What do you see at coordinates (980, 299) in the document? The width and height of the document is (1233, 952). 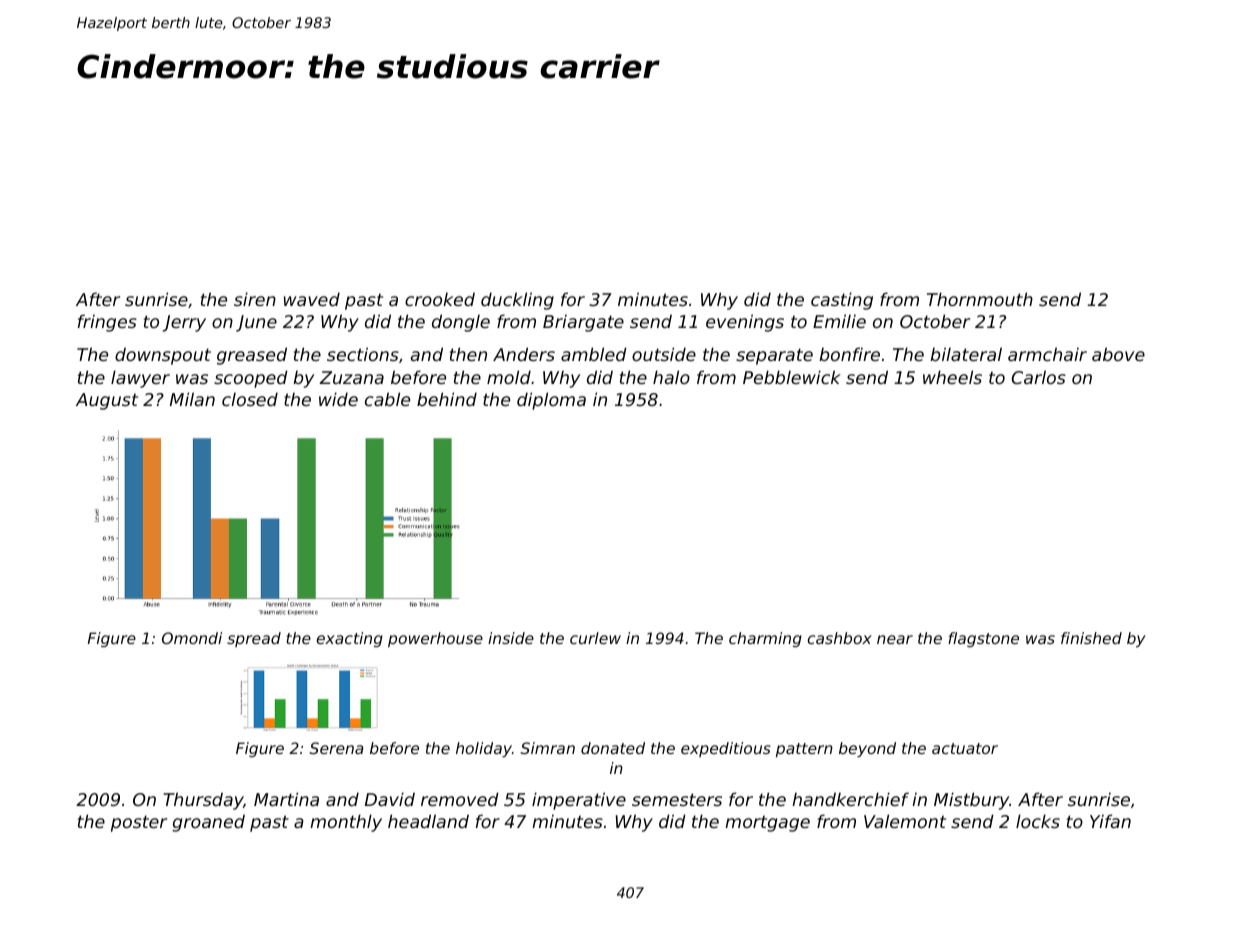 I see `Thornmouth` at bounding box center [980, 299].
